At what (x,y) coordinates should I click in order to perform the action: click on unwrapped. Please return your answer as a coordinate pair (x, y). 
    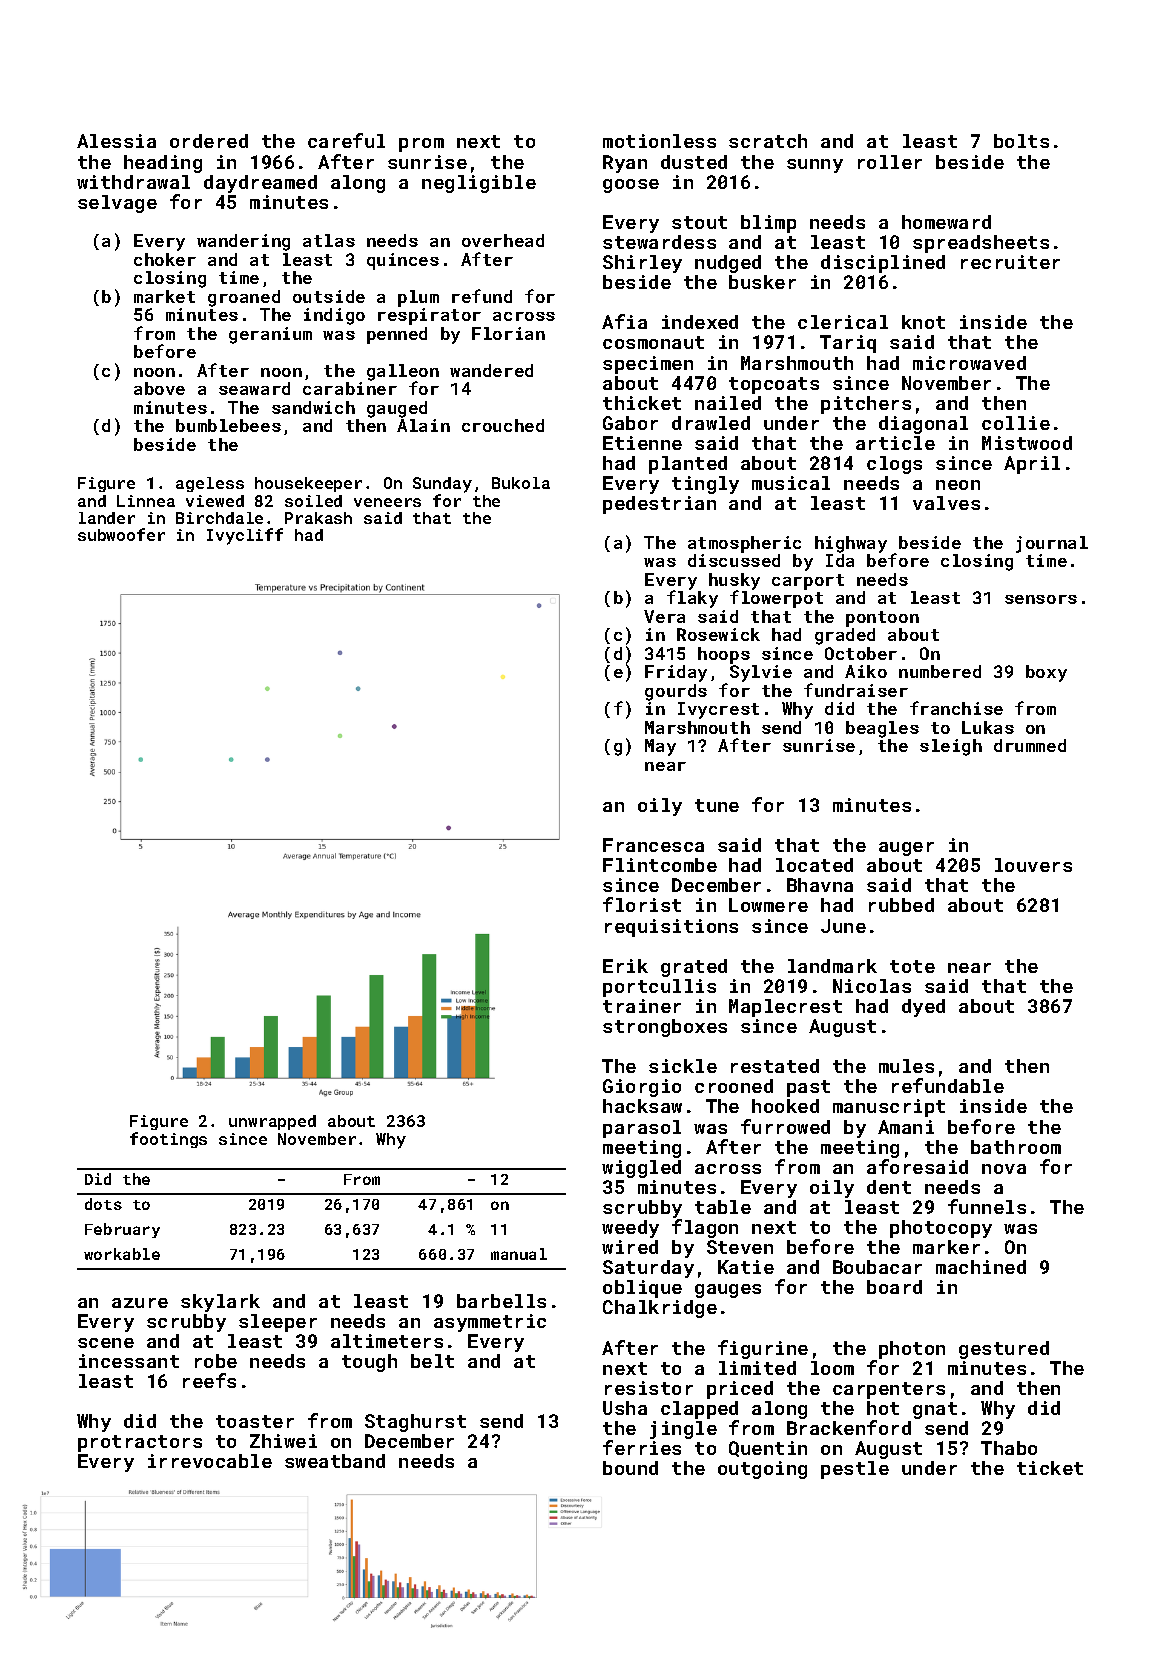
    Looking at the image, I should click on (272, 1122).
